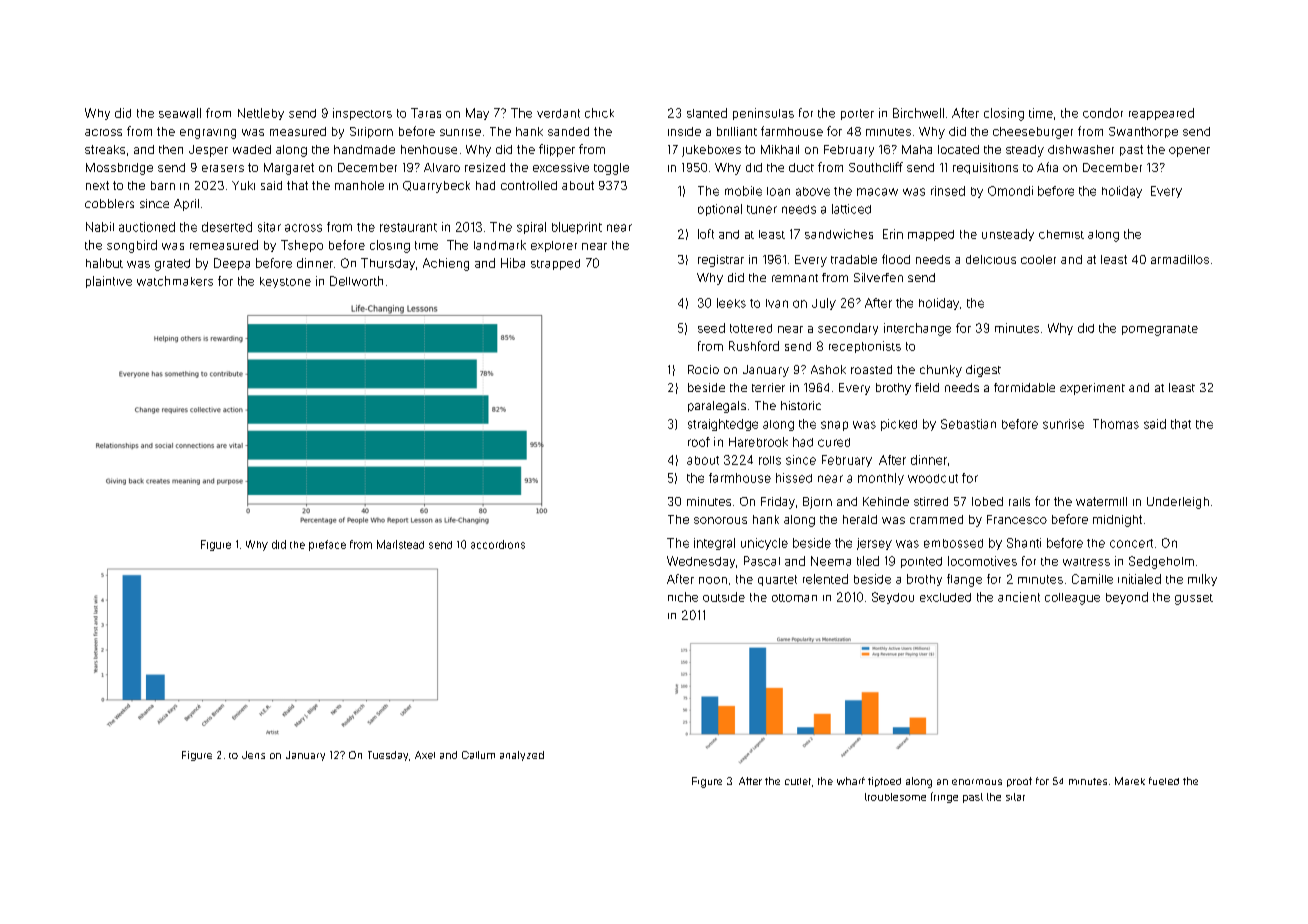  What do you see at coordinates (683, 597) in the image?
I see `niche` at bounding box center [683, 597].
